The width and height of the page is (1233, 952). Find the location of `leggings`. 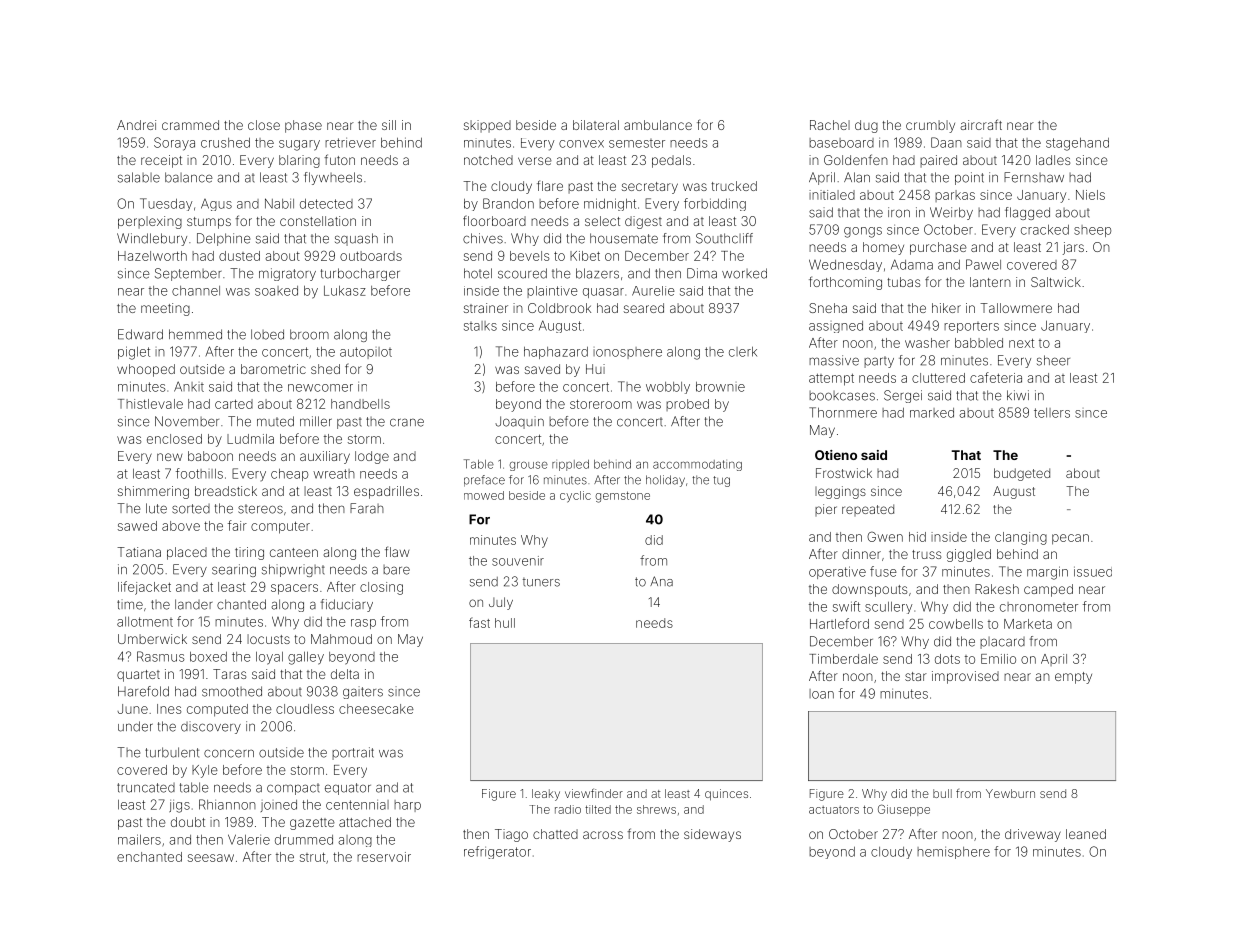

leggings is located at coordinates (840, 492).
